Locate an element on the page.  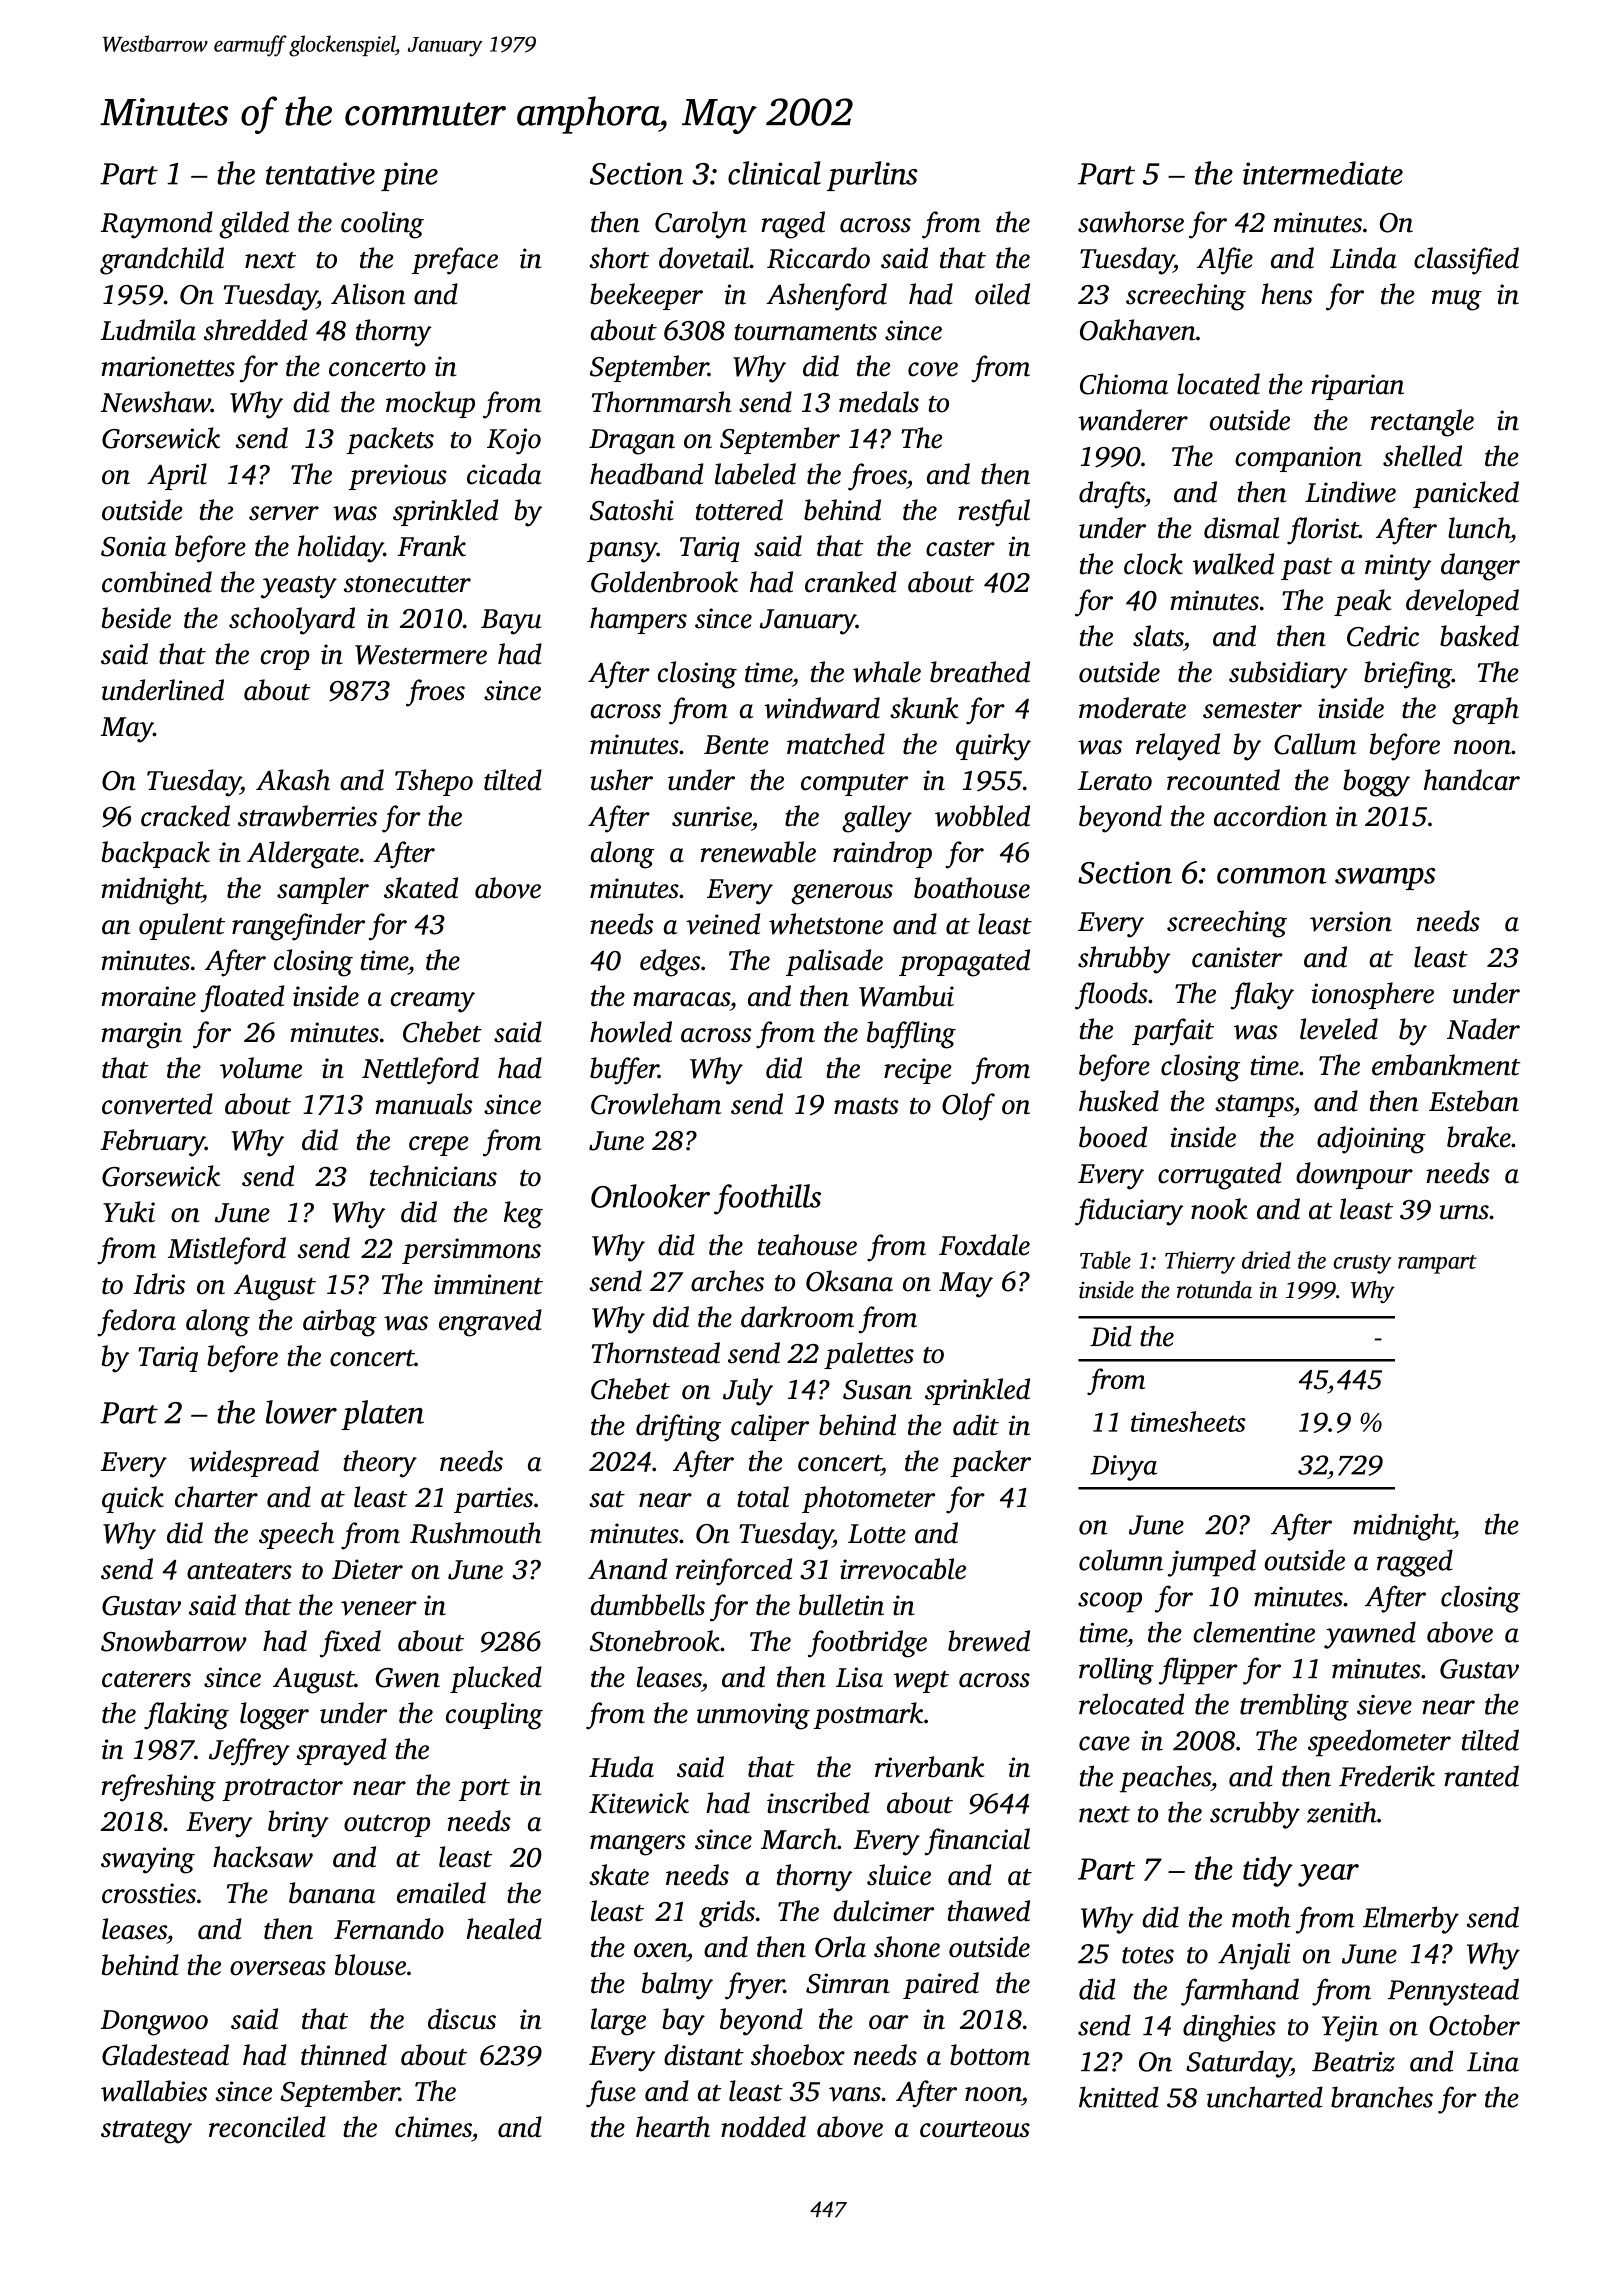
Anand is located at coordinates (627, 1569).
